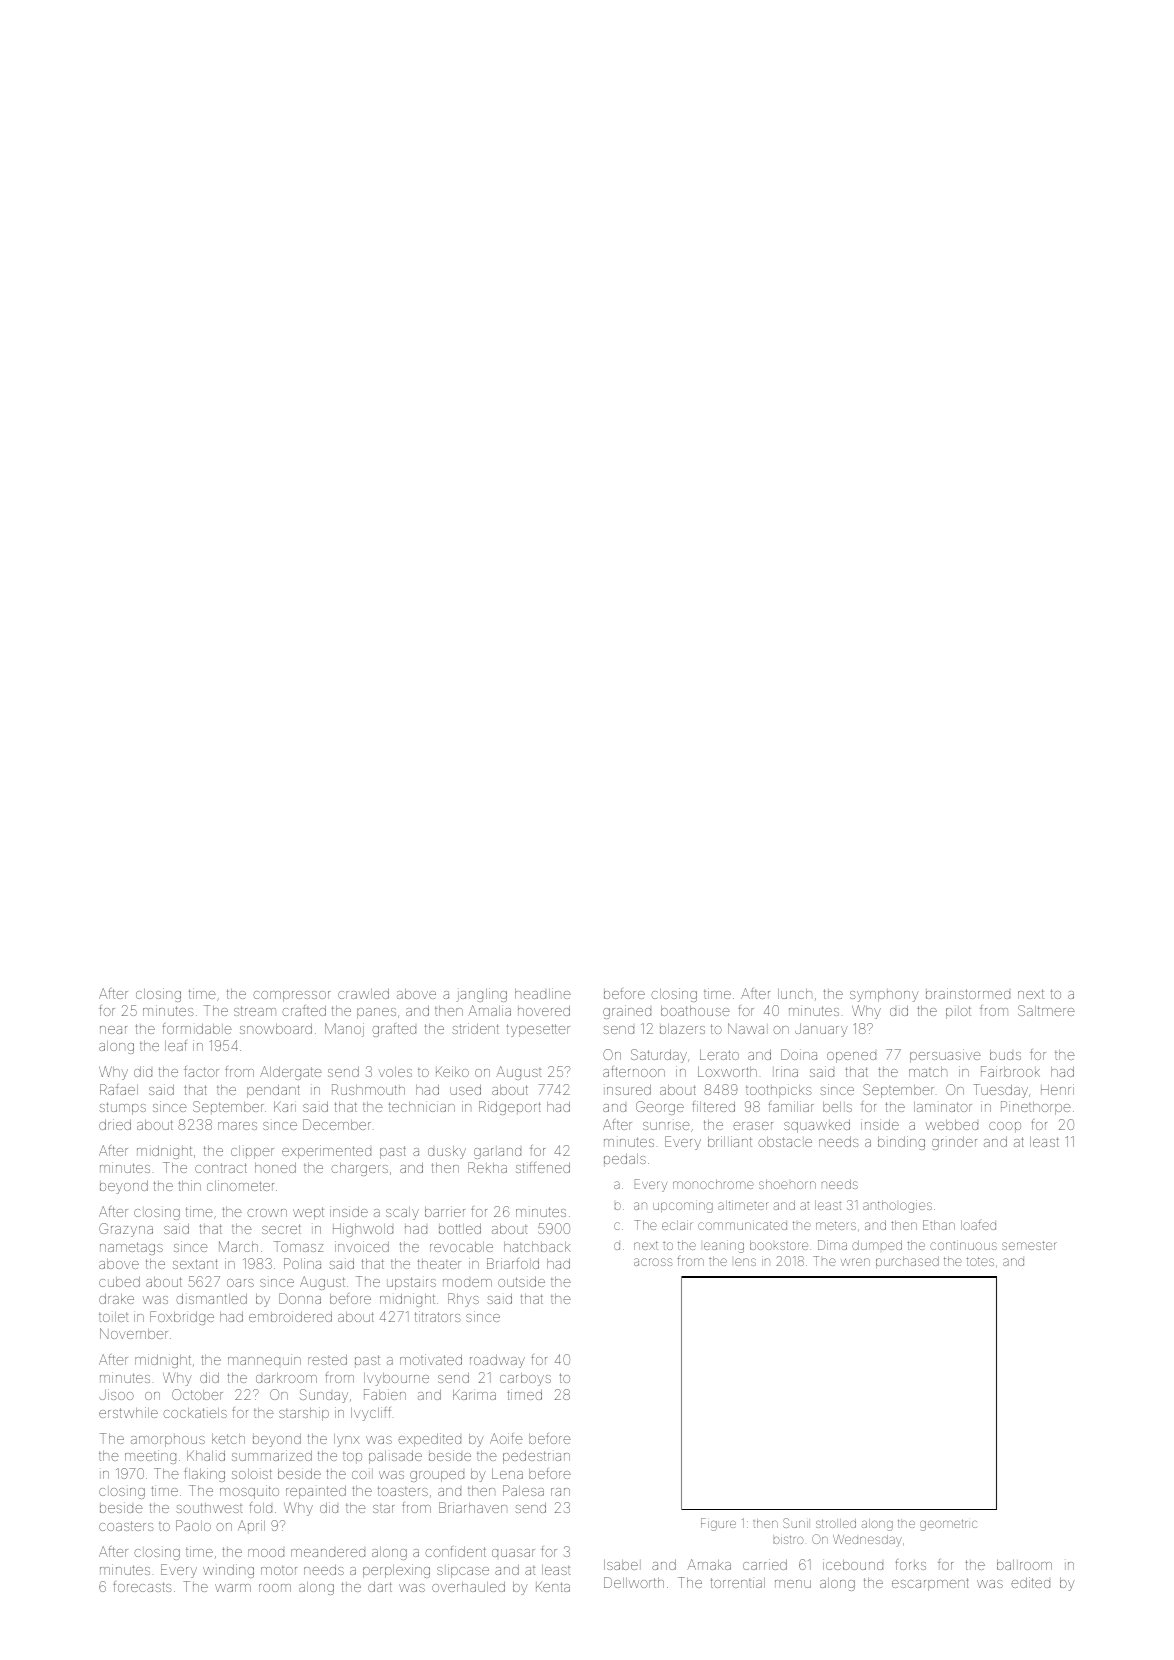 The height and width of the page is (1660, 1174). I want to click on snowboard, so click(276, 1028).
